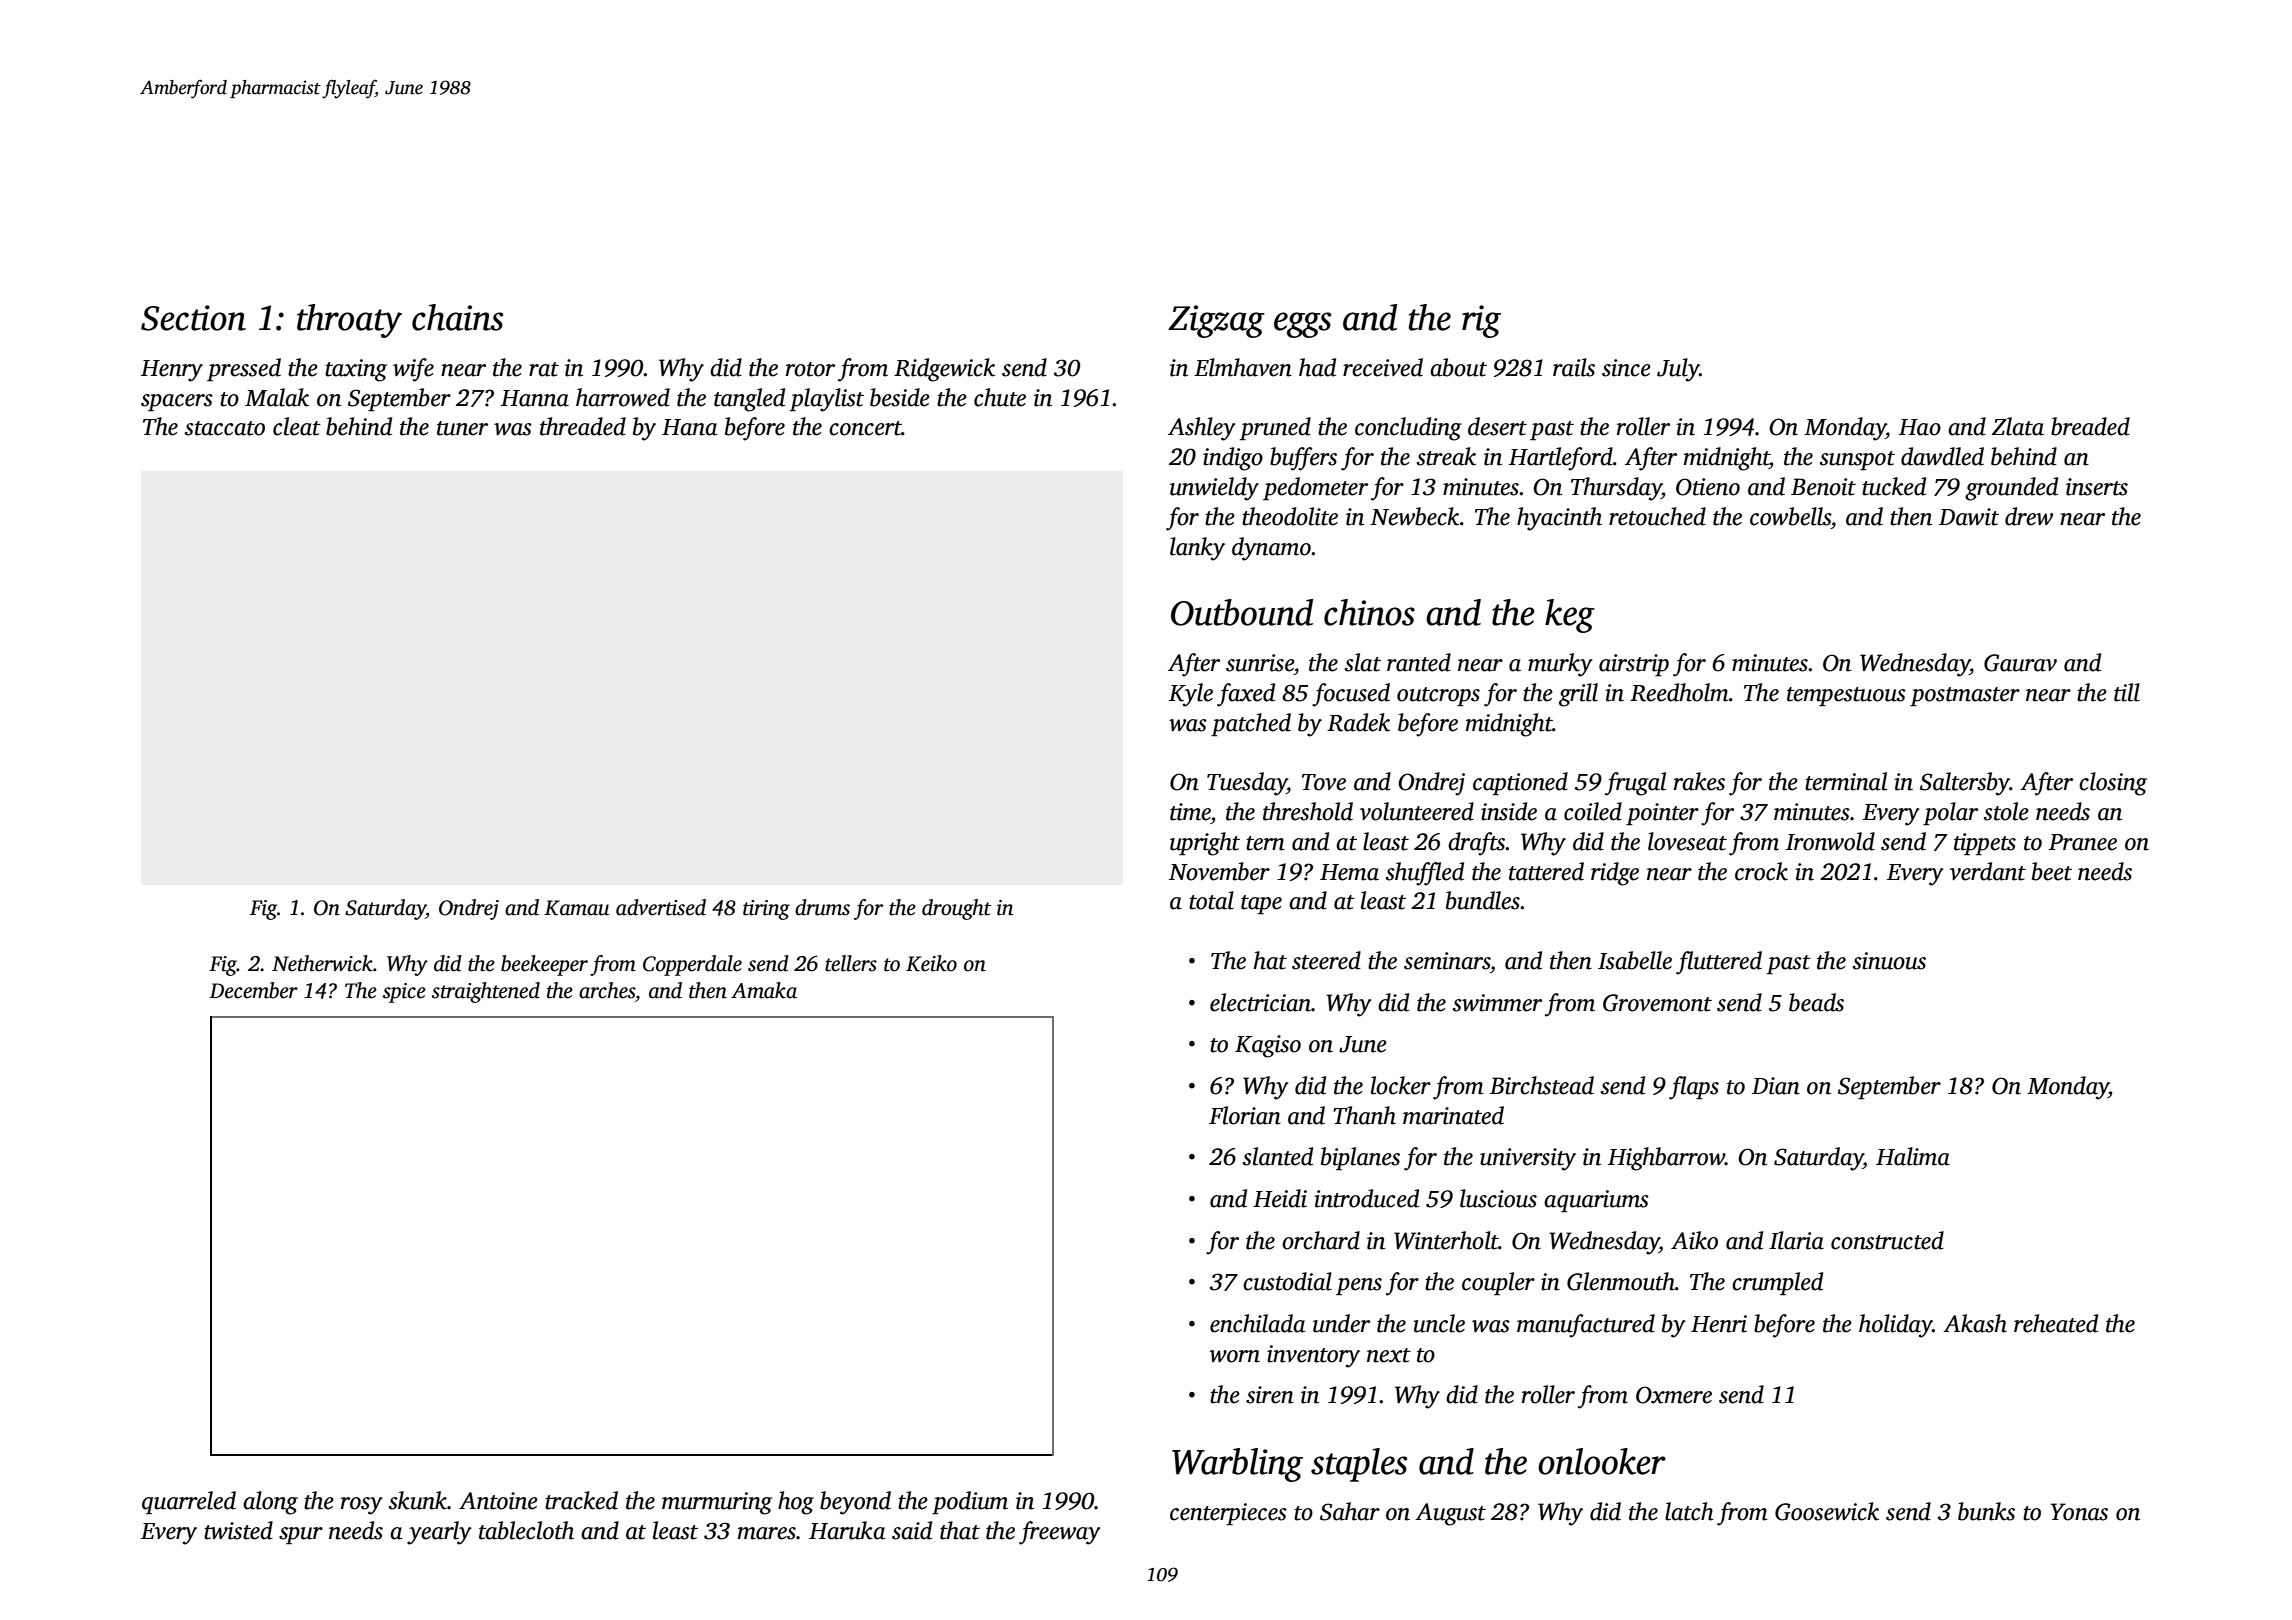  What do you see at coordinates (1920, 427) in the screenshot?
I see `Hao` at bounding box center [1920, 427].
